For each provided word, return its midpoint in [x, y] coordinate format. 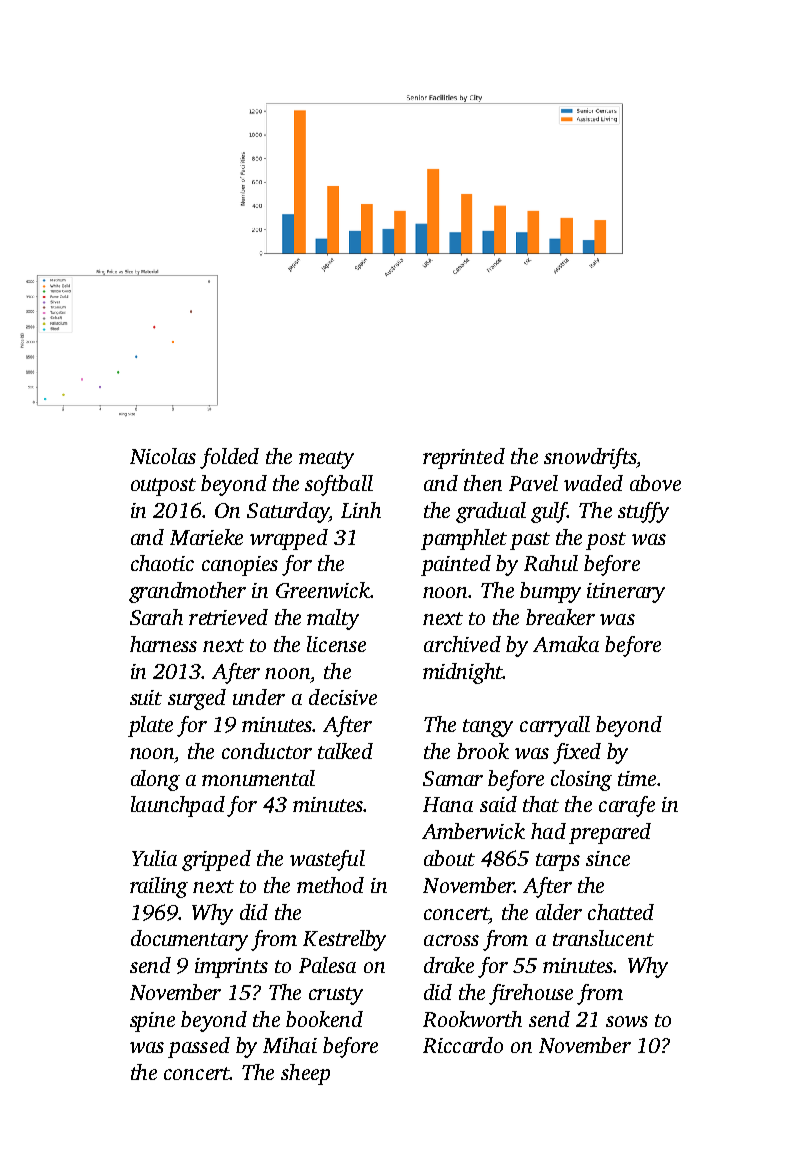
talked [345, 751]
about [449, 858]
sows [627, 1021]
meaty [326, 460]
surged [197, 699]
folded [229, 458]
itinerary [626, 593]
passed [199, 1047]
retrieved [228, 617]
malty [333, 619]
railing [159, 887]
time [637, 778]
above [655, 483]
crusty [336, 996]
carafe [627, 806]
